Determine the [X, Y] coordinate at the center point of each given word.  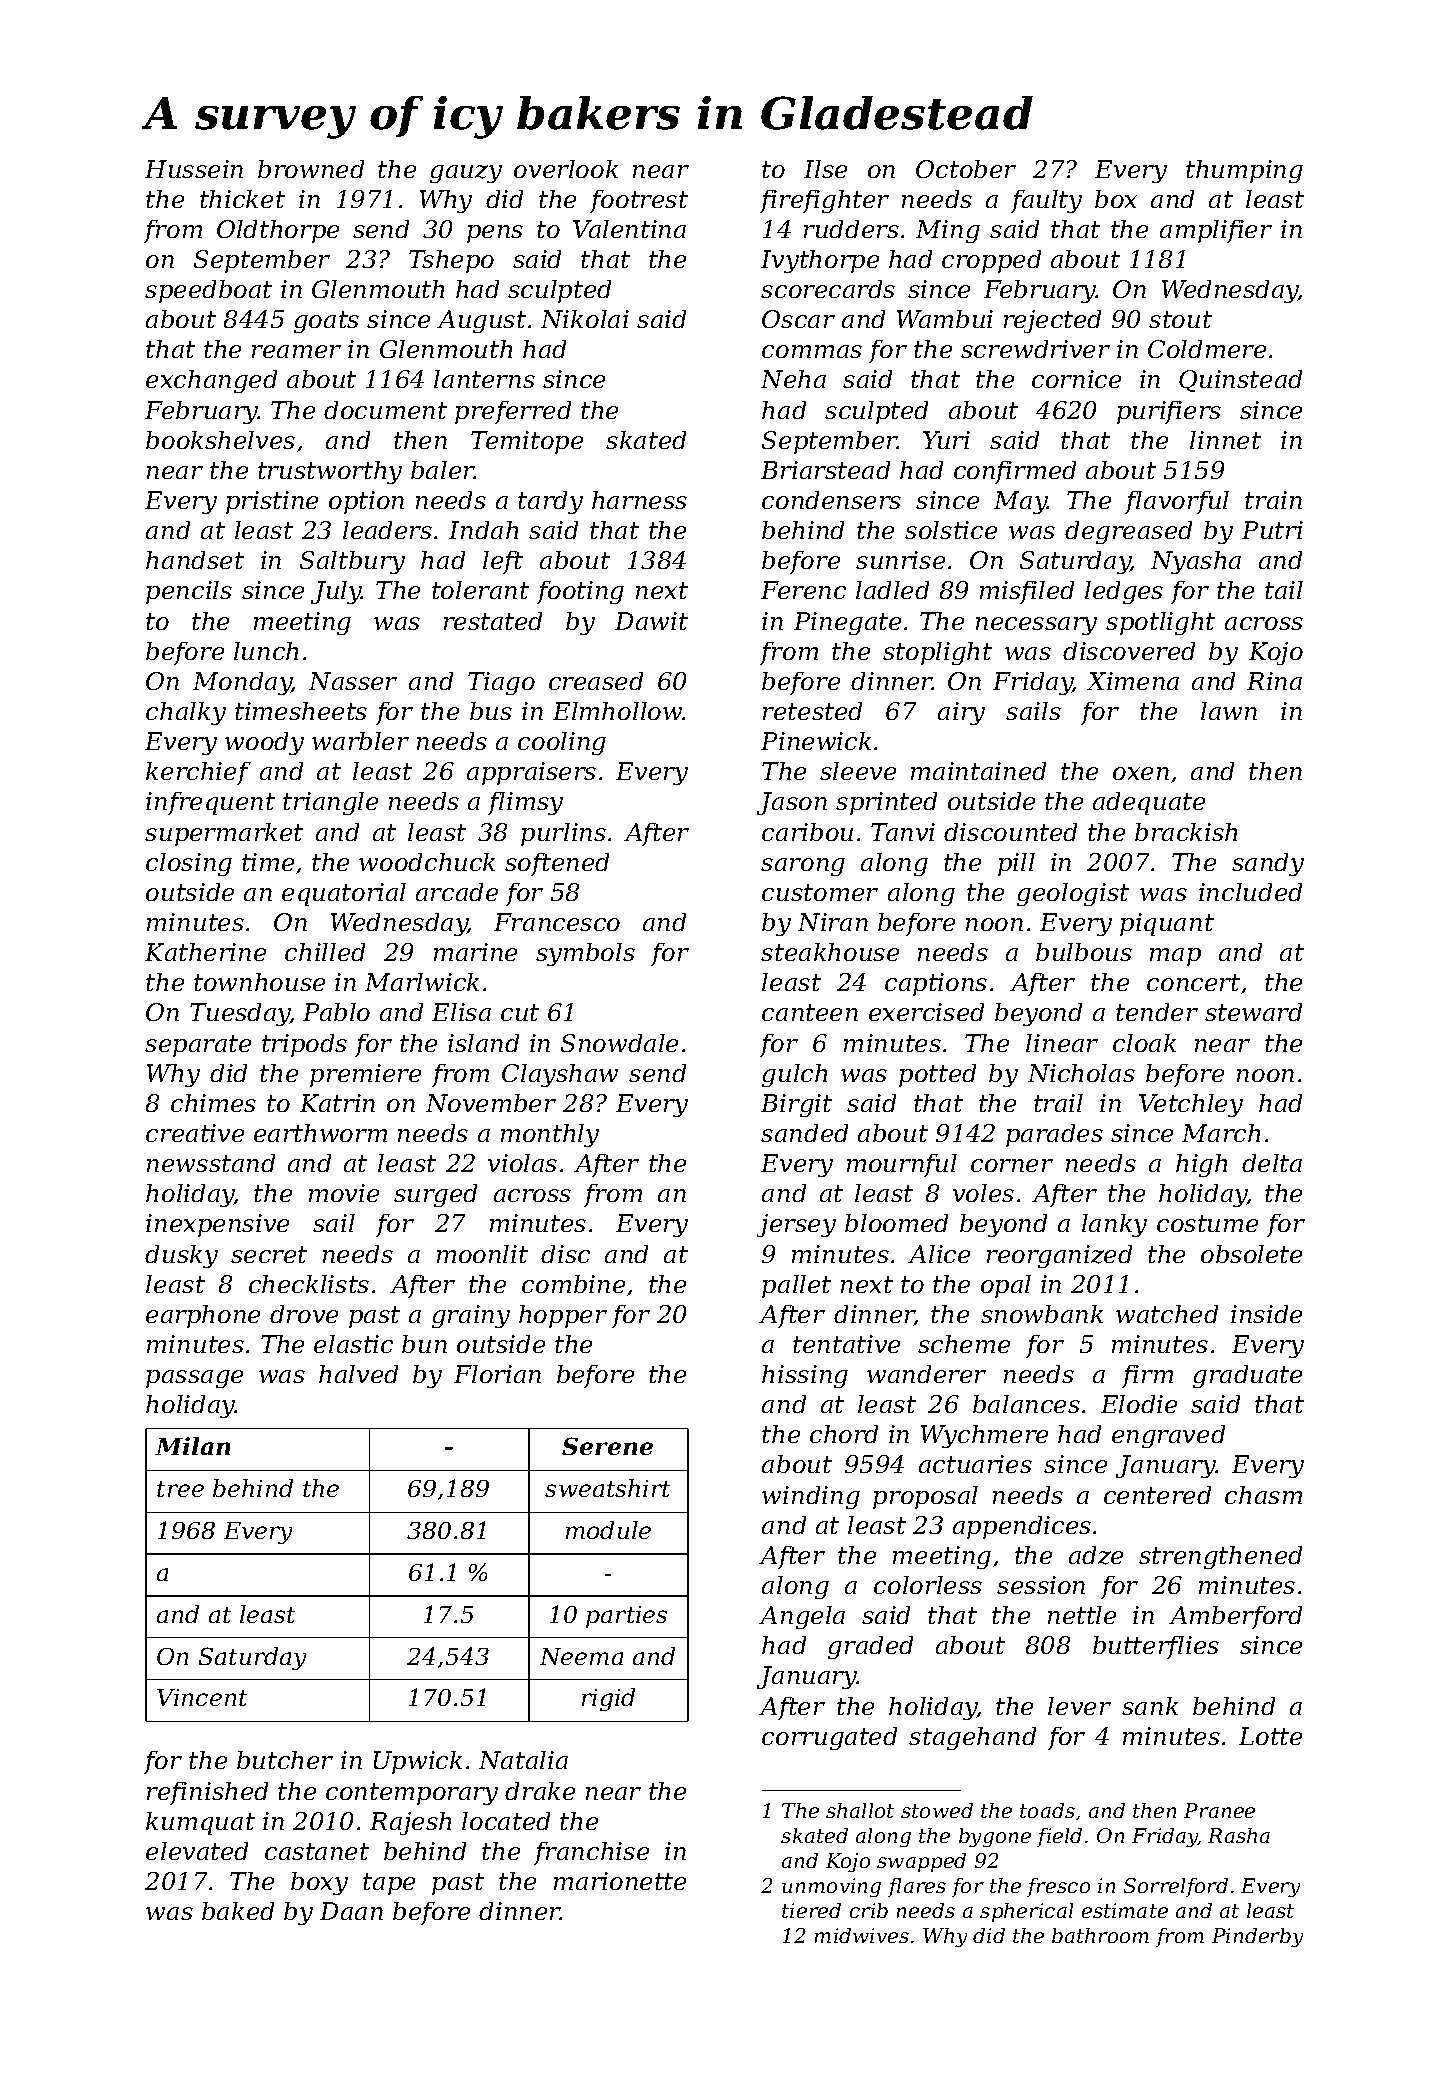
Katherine [205, 952]
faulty [1046, 201]
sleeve [858, 771]
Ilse [825, 169]
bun [424, 1344]
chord [844, 1434]
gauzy [466, 174]
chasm [1263, 1495]
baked [238, 1911]
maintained [978, 771]
